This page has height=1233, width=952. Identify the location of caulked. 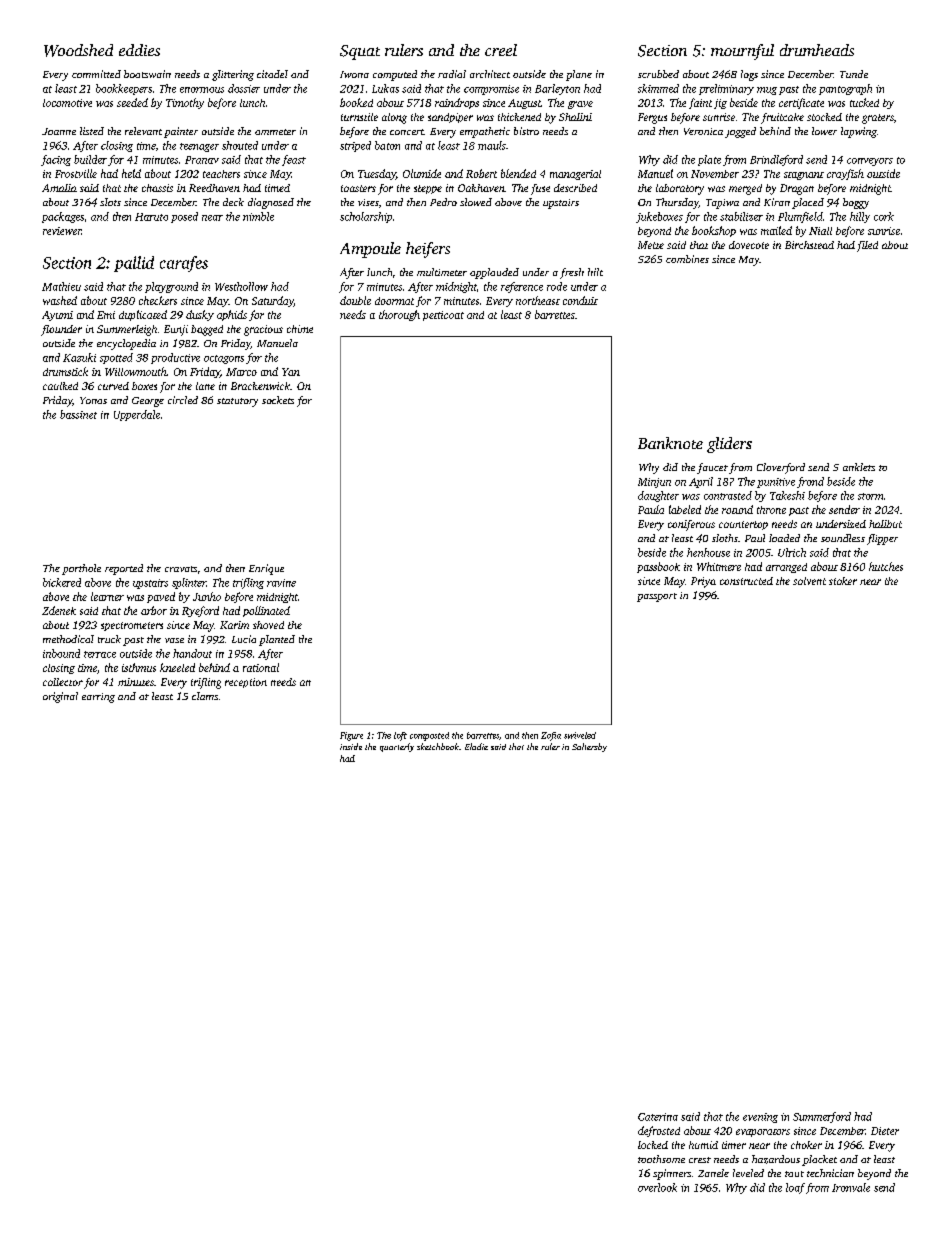
(60, 386).
